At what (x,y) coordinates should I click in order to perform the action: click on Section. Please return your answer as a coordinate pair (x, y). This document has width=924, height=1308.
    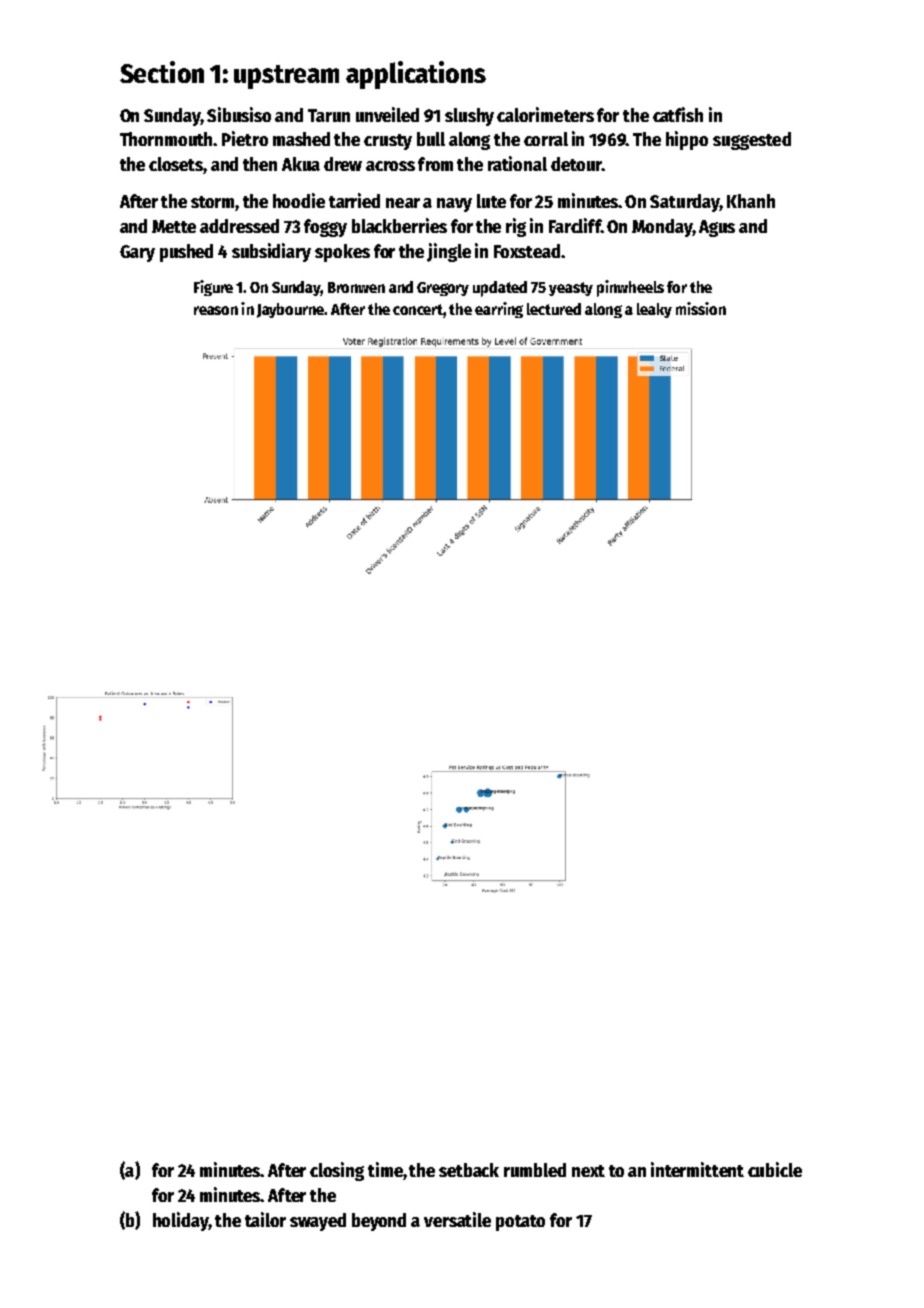
    Looking at the image, I should click on (162, 72).
